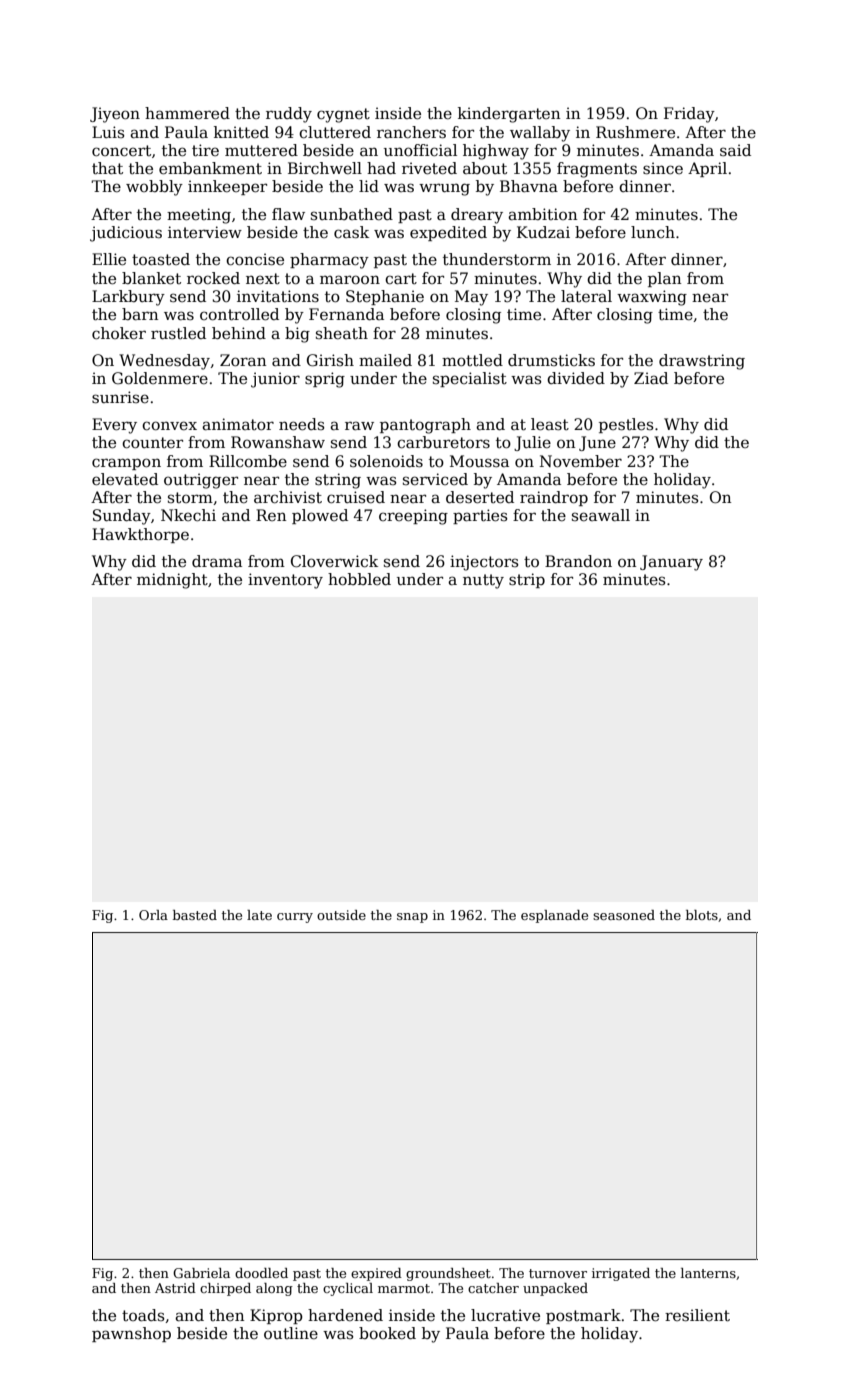  Describe the element at coordinates (651, 378) in the document. I see `Ziad` at that location.
